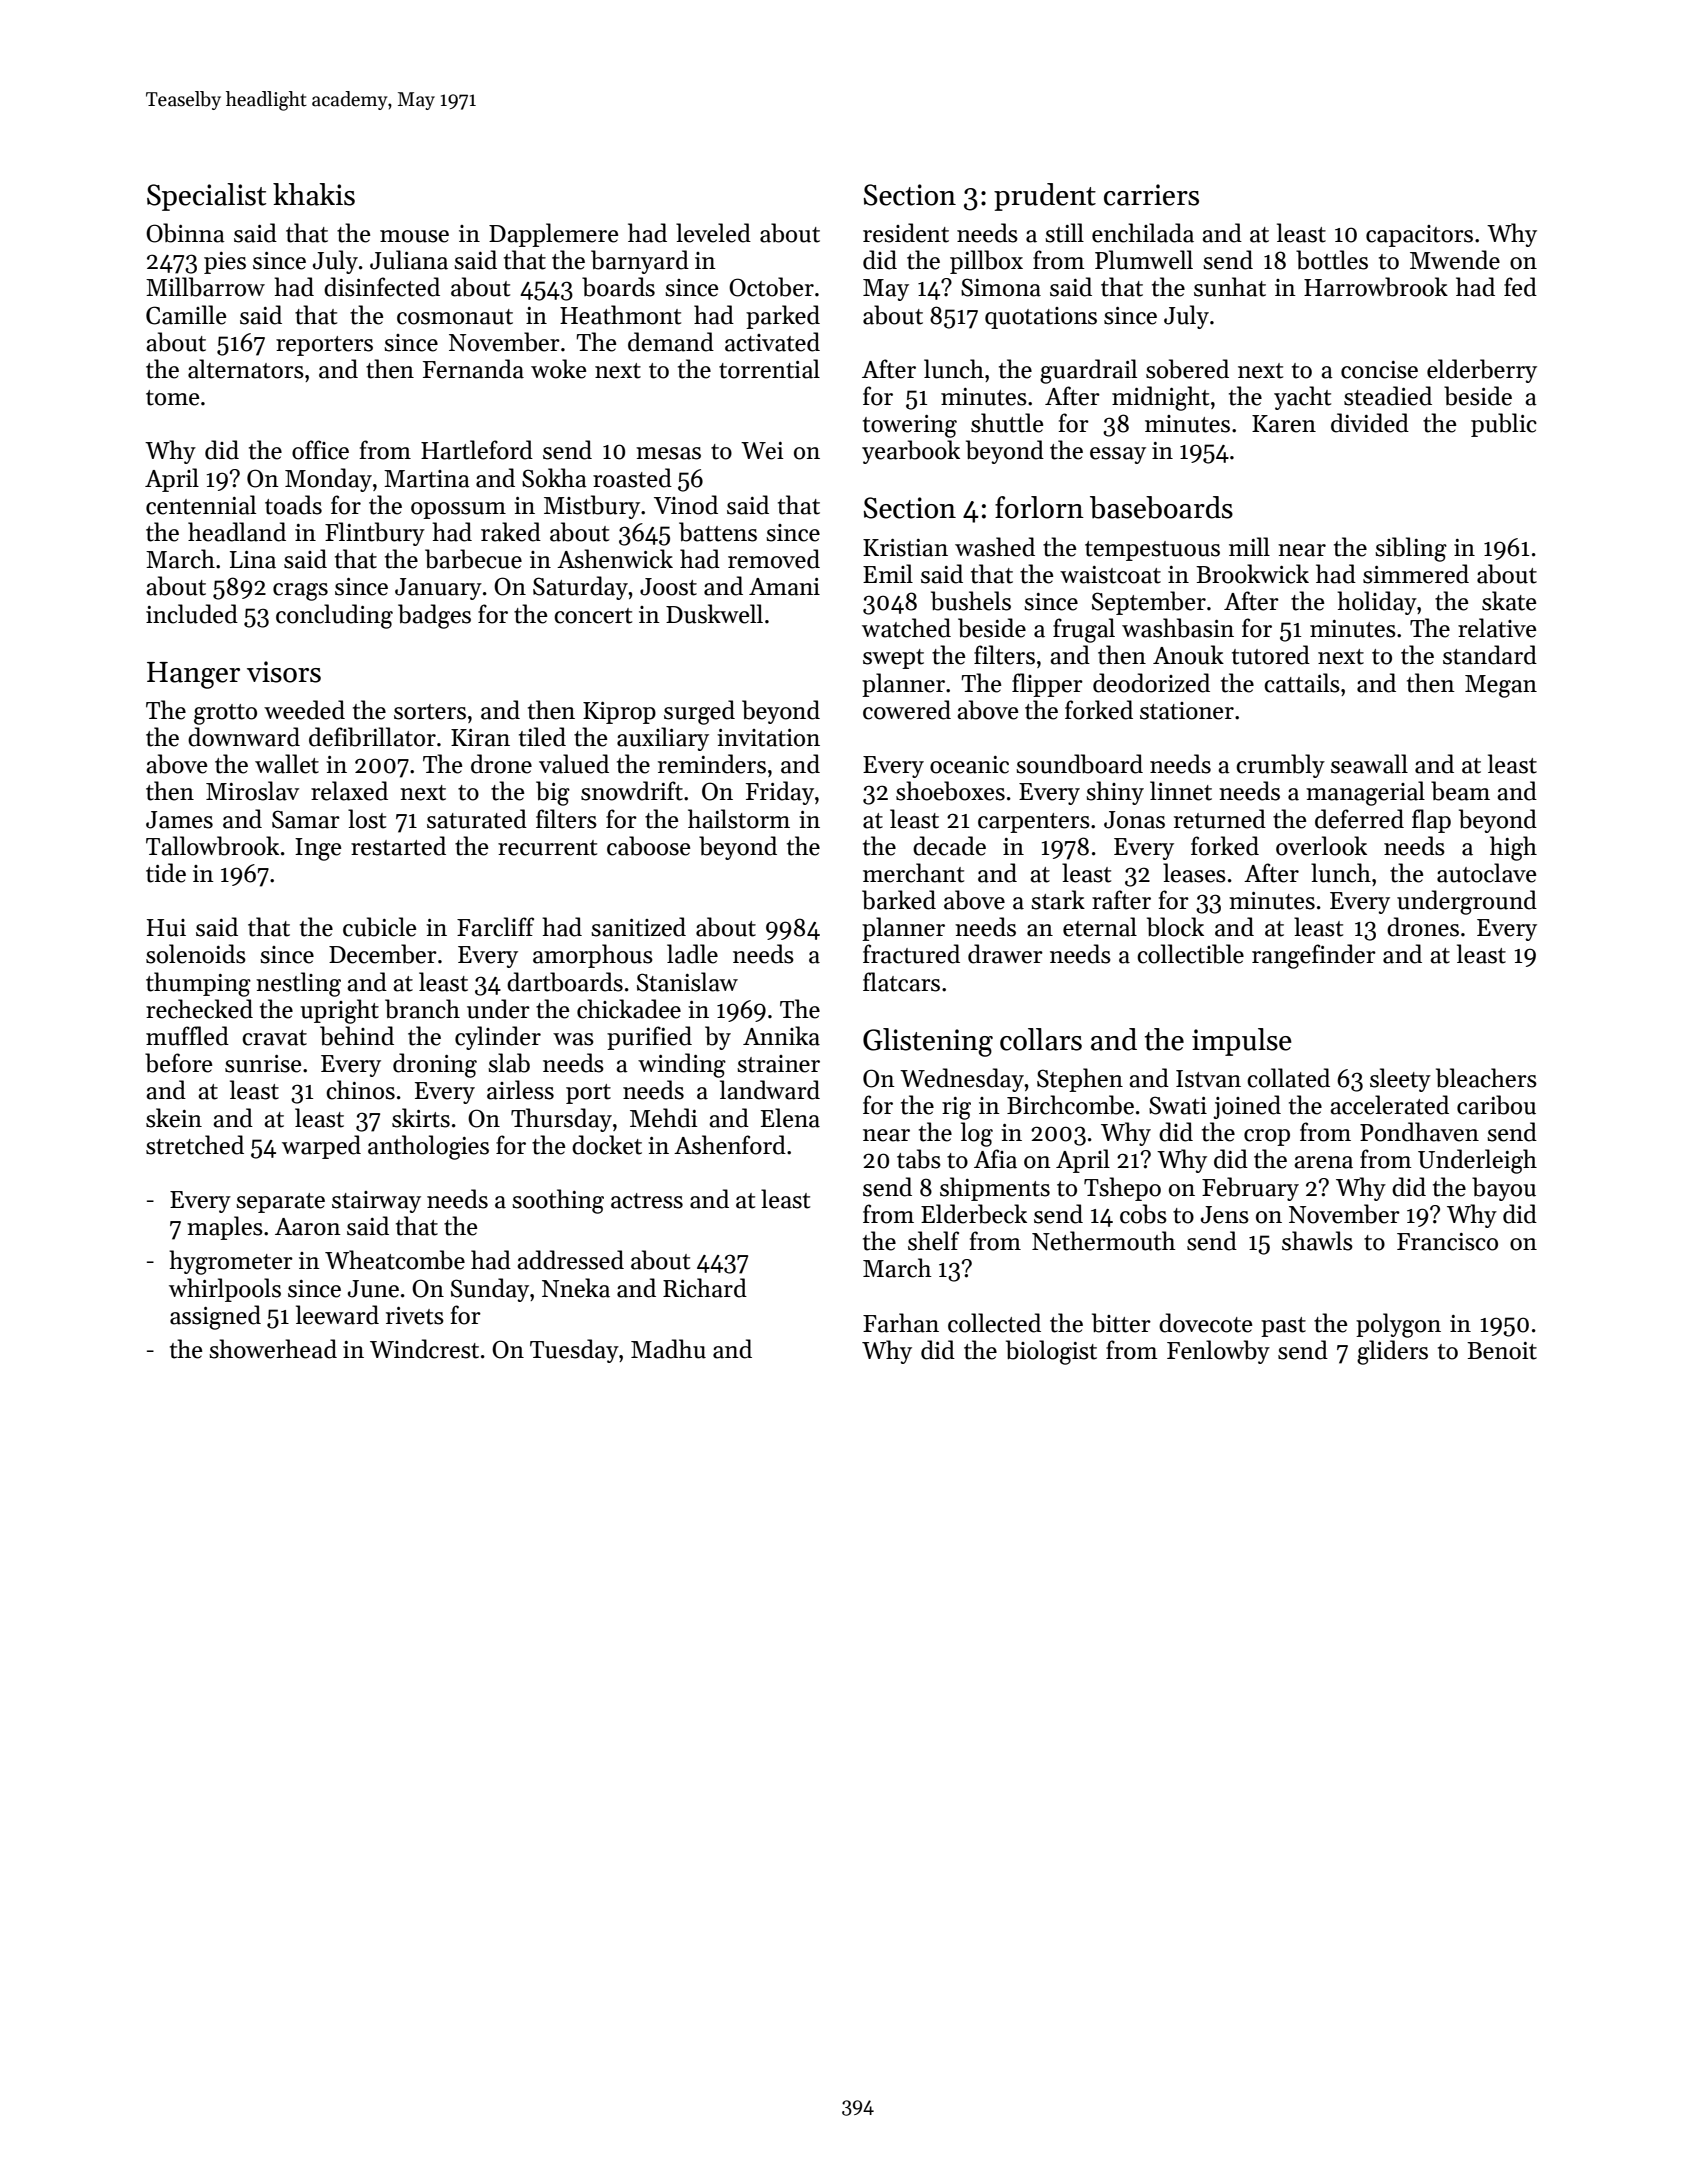  Describe the element at coordinates (638, 927) in the screenshot. I see `sanitized` at that location.
